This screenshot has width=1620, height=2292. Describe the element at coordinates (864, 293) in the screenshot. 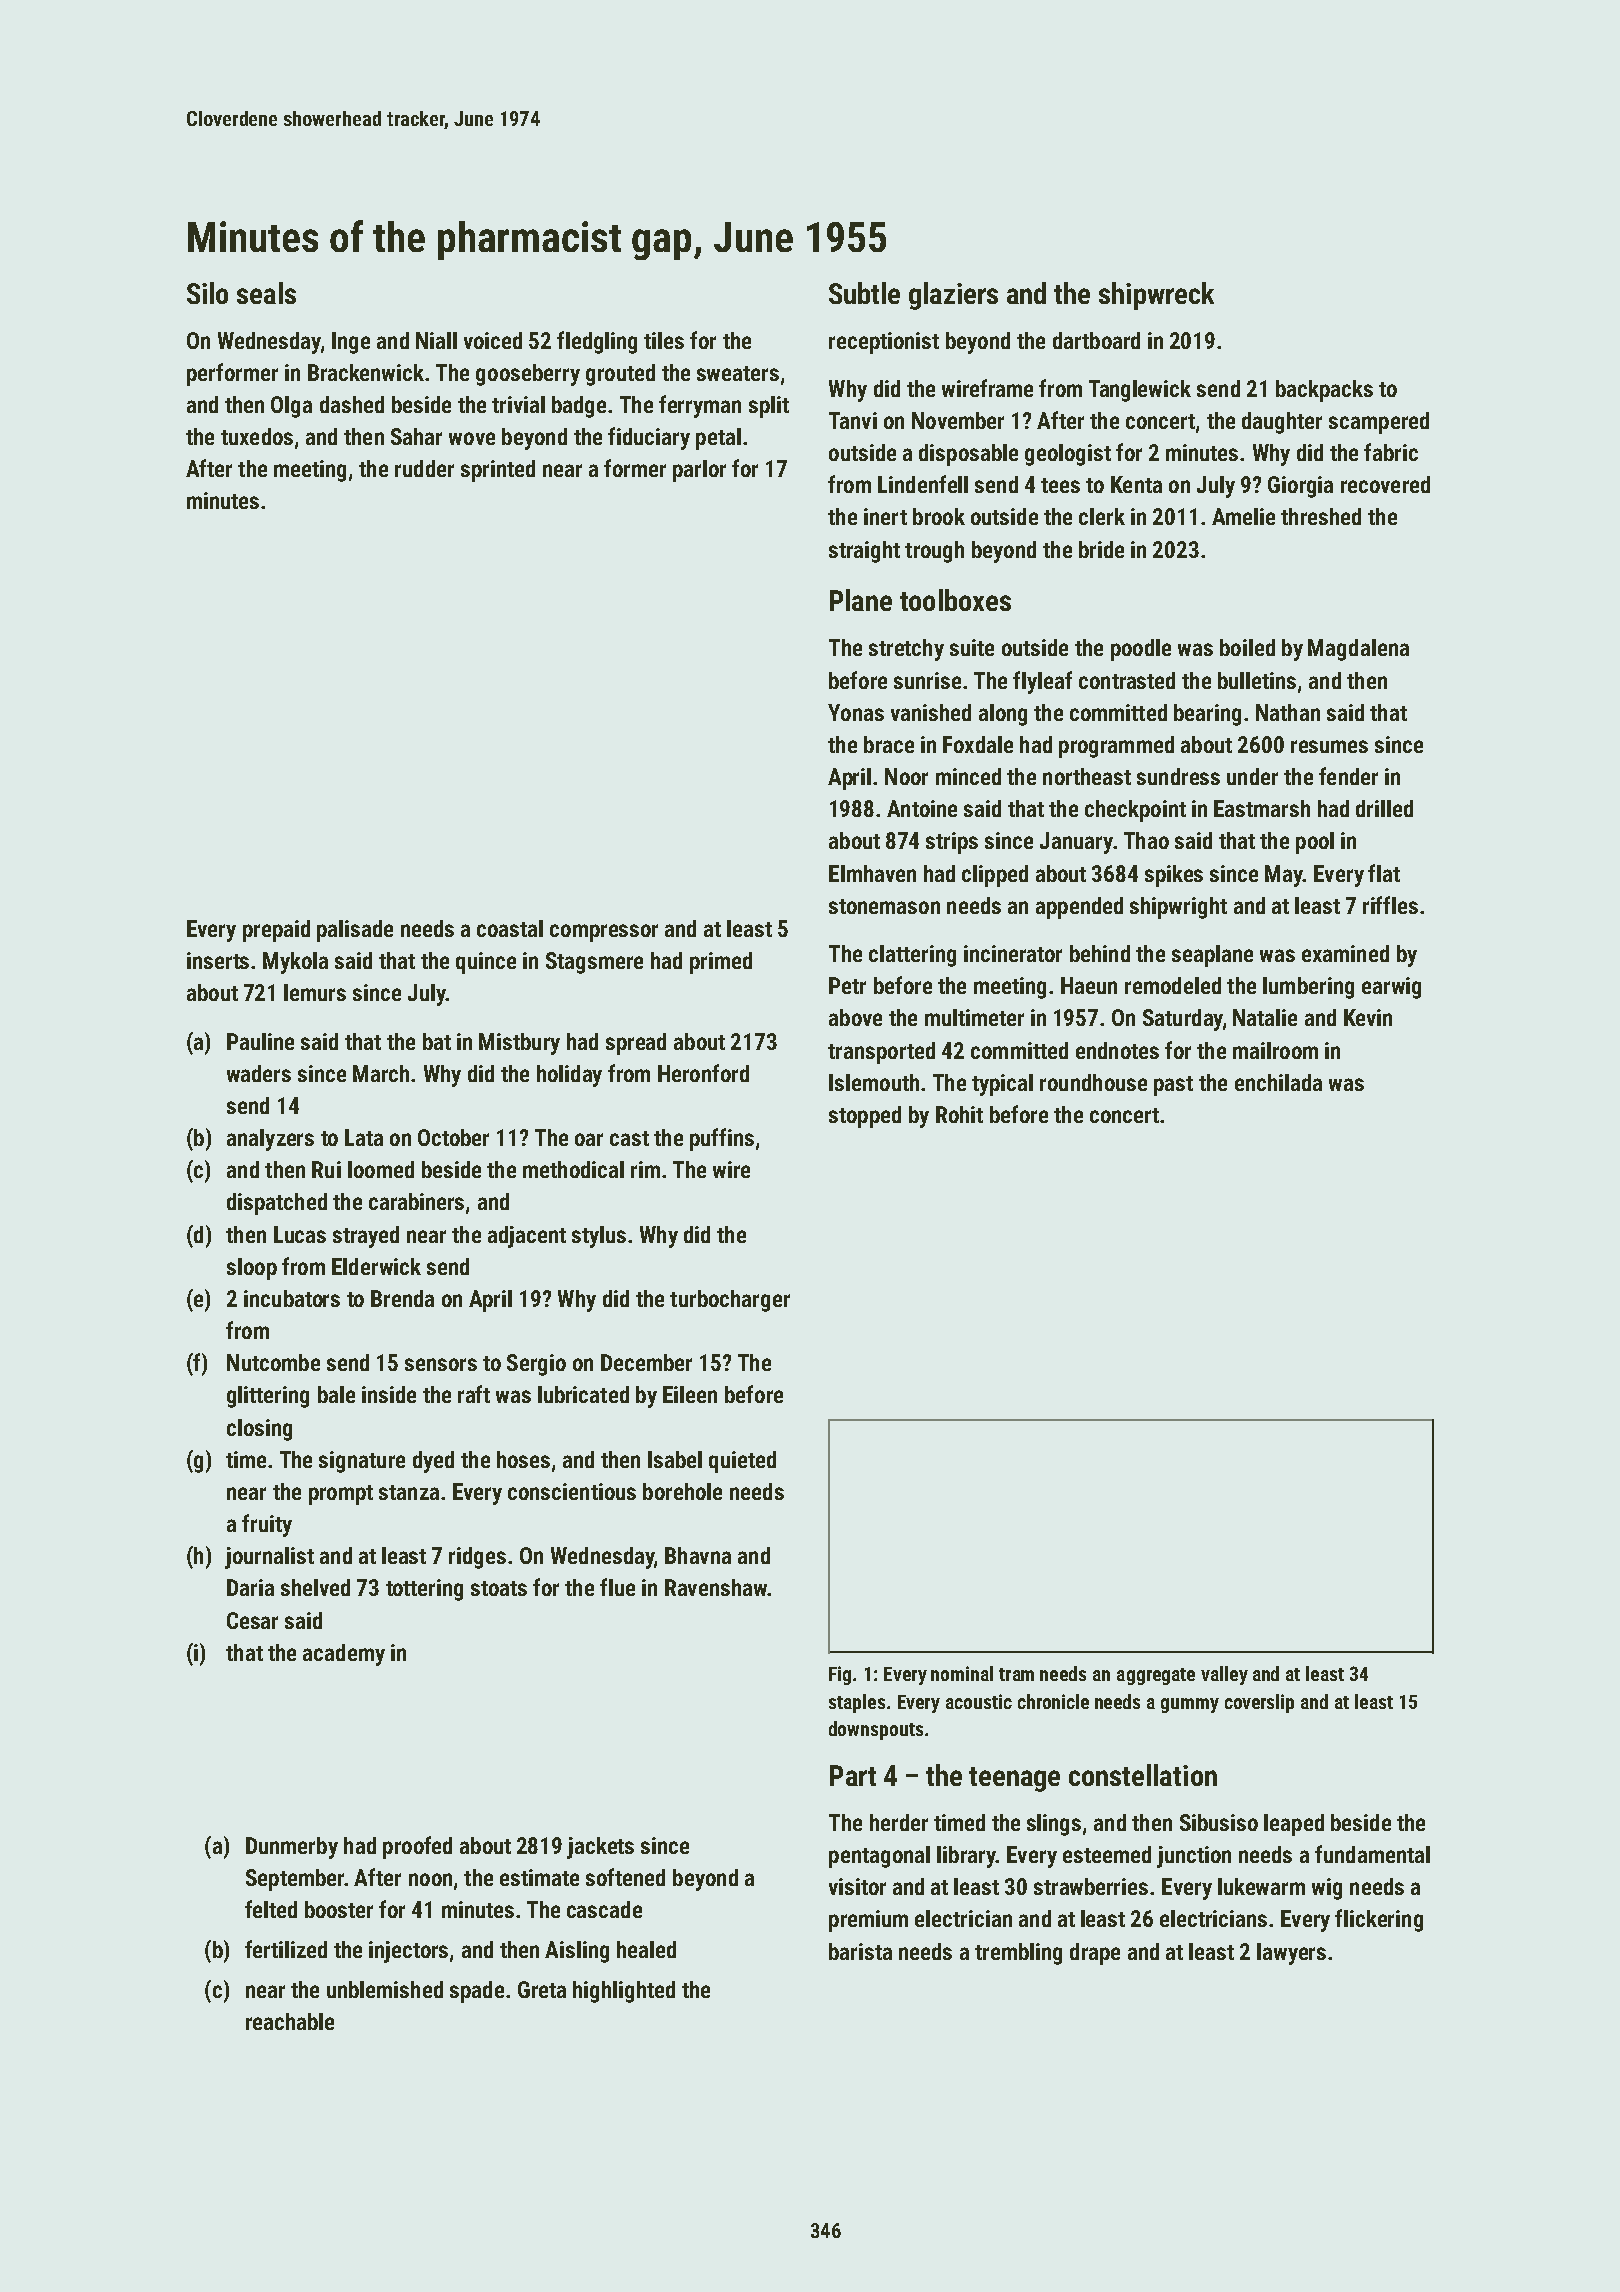

I see `Subtle` at that location.
